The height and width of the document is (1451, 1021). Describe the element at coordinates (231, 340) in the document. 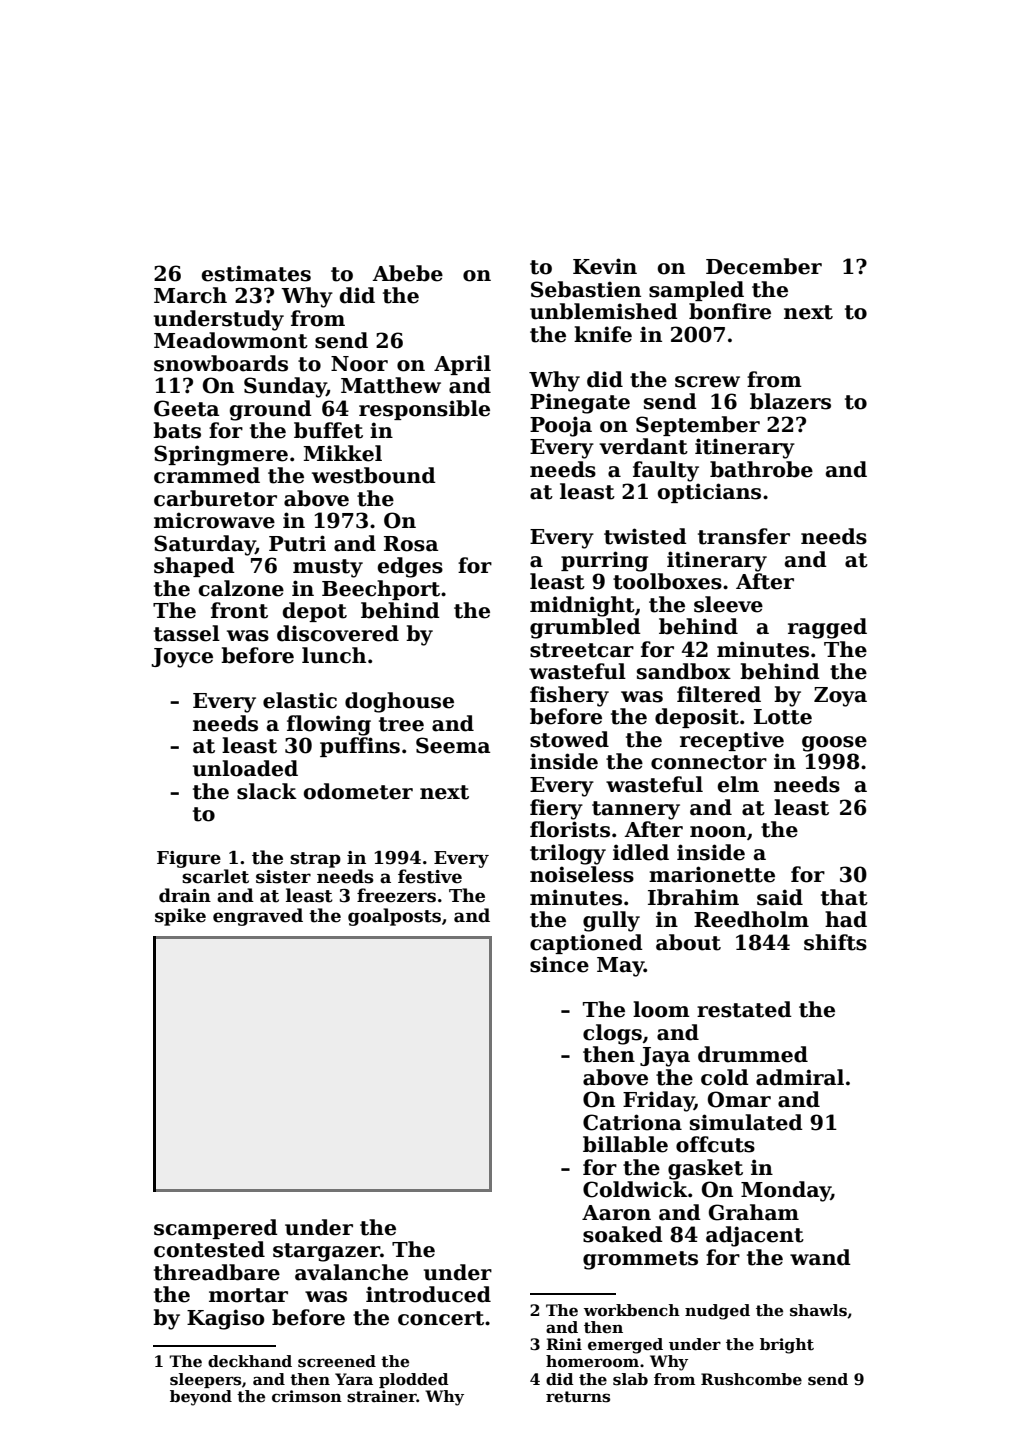

I see `Meadowmont` at that location.
